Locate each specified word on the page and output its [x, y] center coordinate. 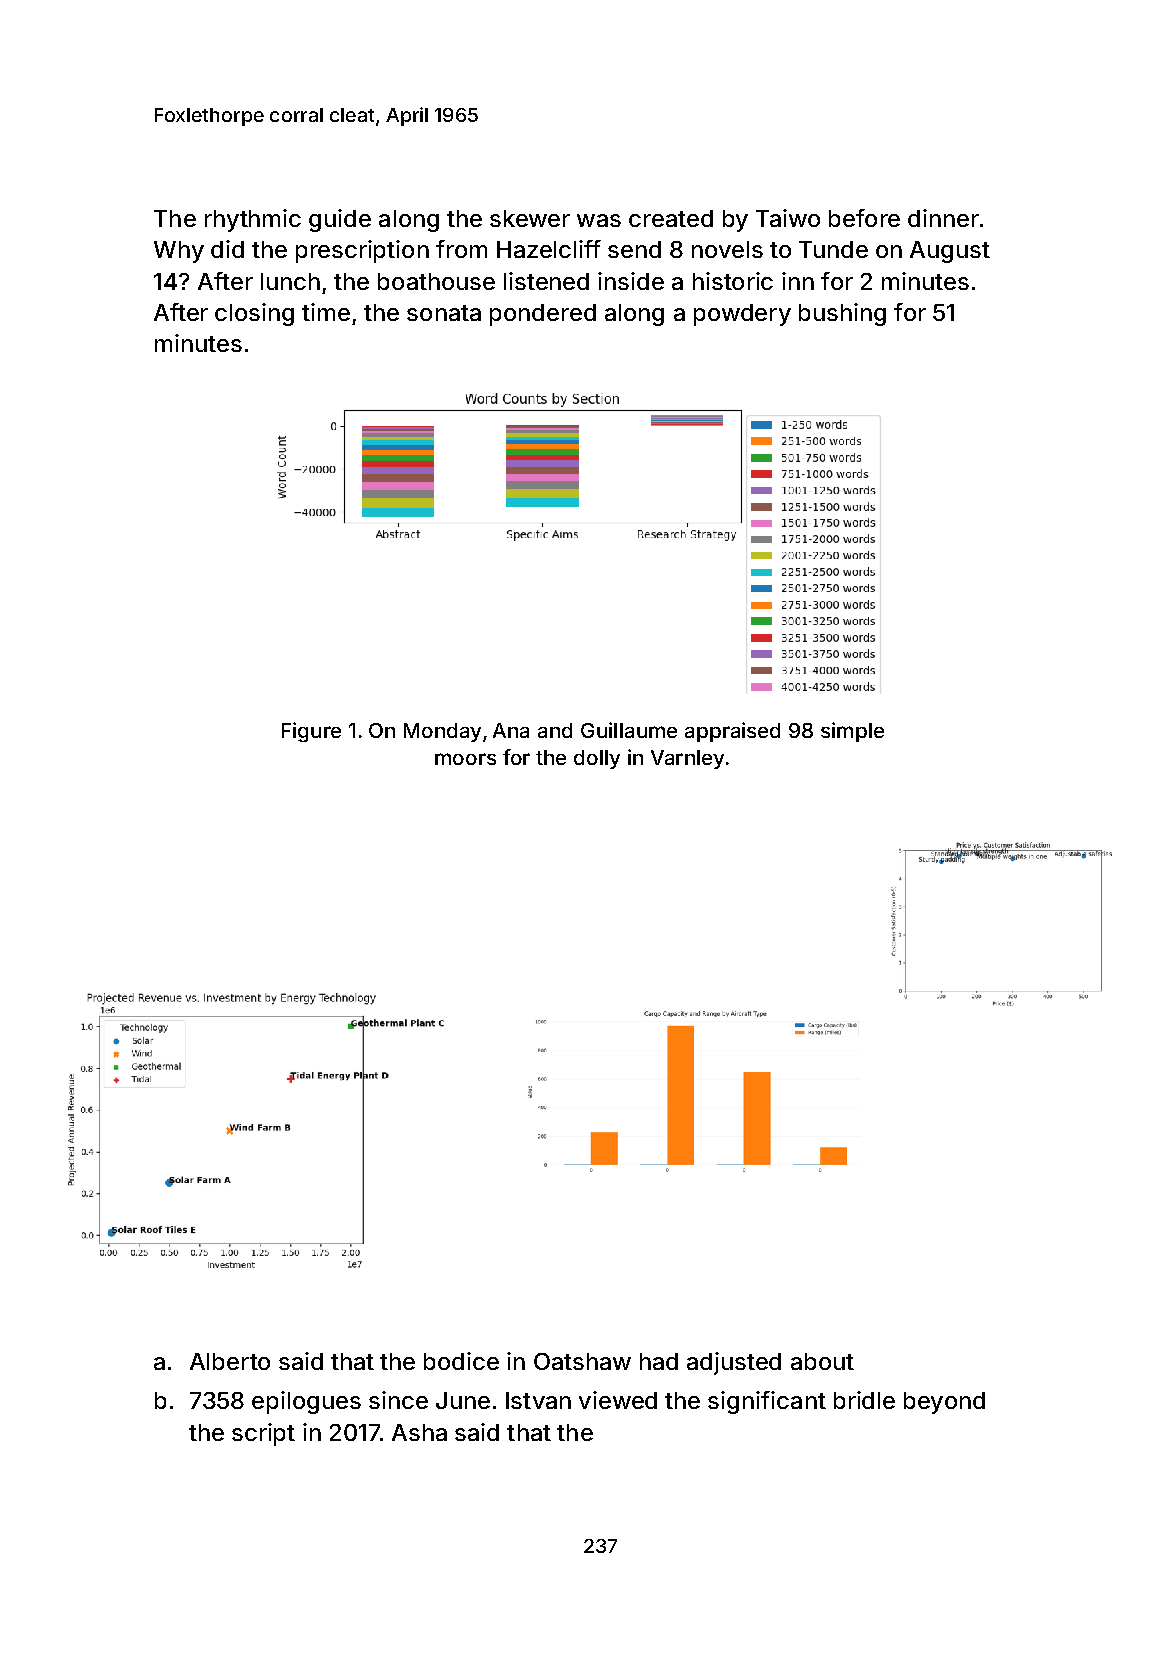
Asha [419, 1432]
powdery [742, 315]
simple [852, 732]
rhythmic [253, 220]
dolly [597, 759]
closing [254, 314]
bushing [842, 314]
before [864, 218]
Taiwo [788, 218]
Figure [311, 732]
